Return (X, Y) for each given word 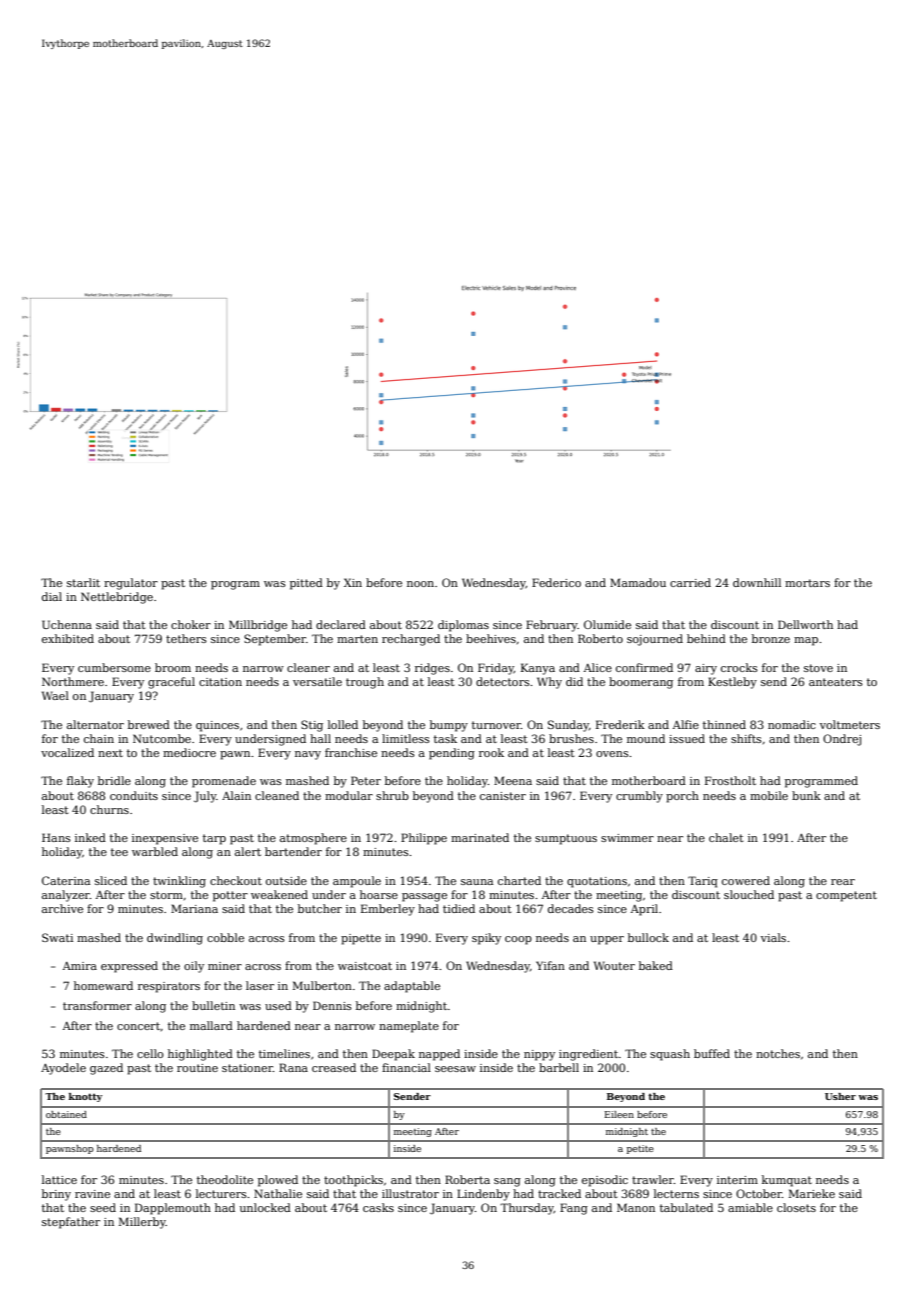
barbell (559, 1067)
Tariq (703, 882)
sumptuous (566, 839)
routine (197, 1068)
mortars (807, 583)
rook (491, 752)
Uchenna (67, 624)
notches (778, 1053)
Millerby (142, 1223)
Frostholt (730, 780)
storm (166, 895)
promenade (224, 782)
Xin (353, 582)
